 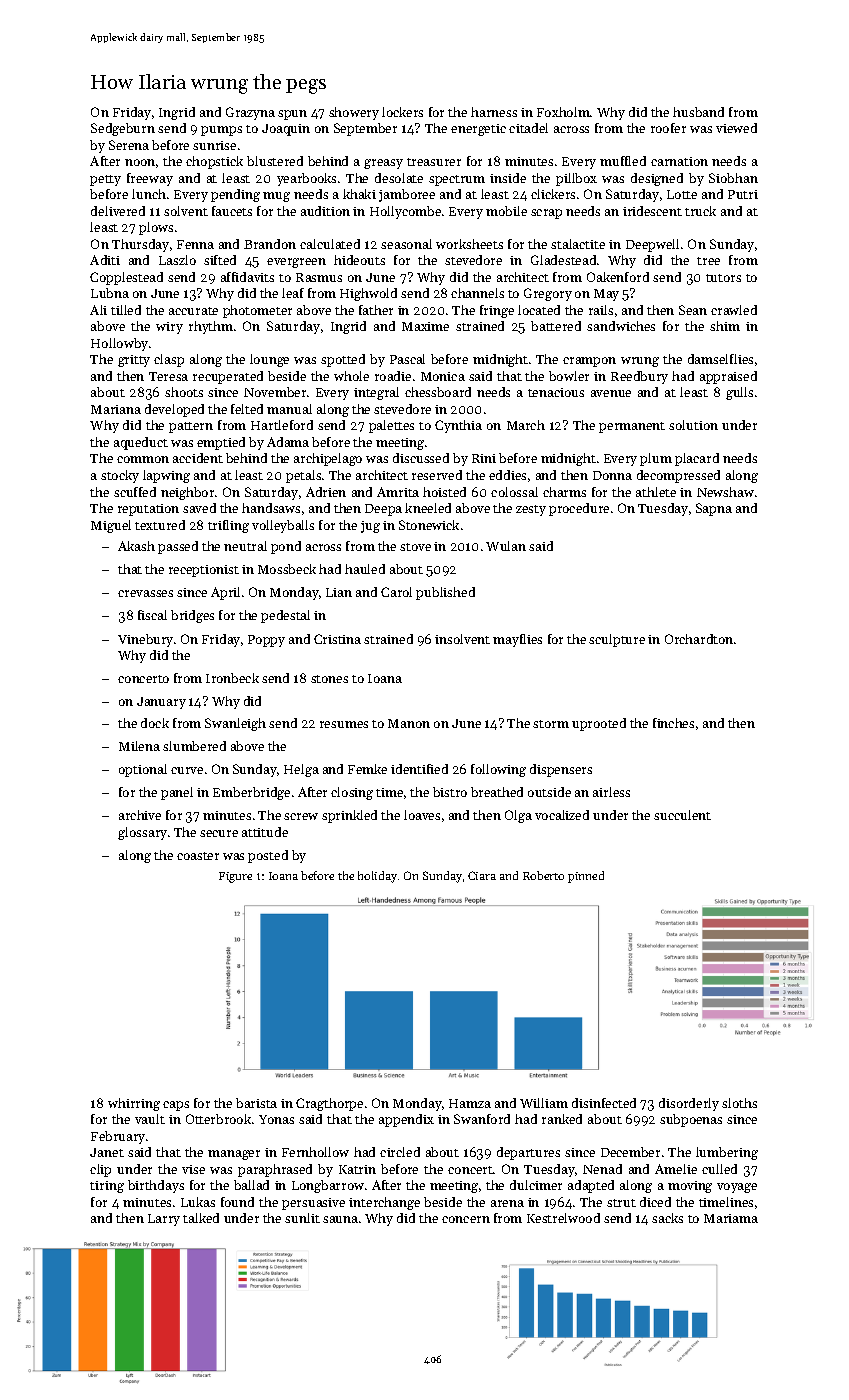 I want to click on barista, so click(x=256, y=1103).
